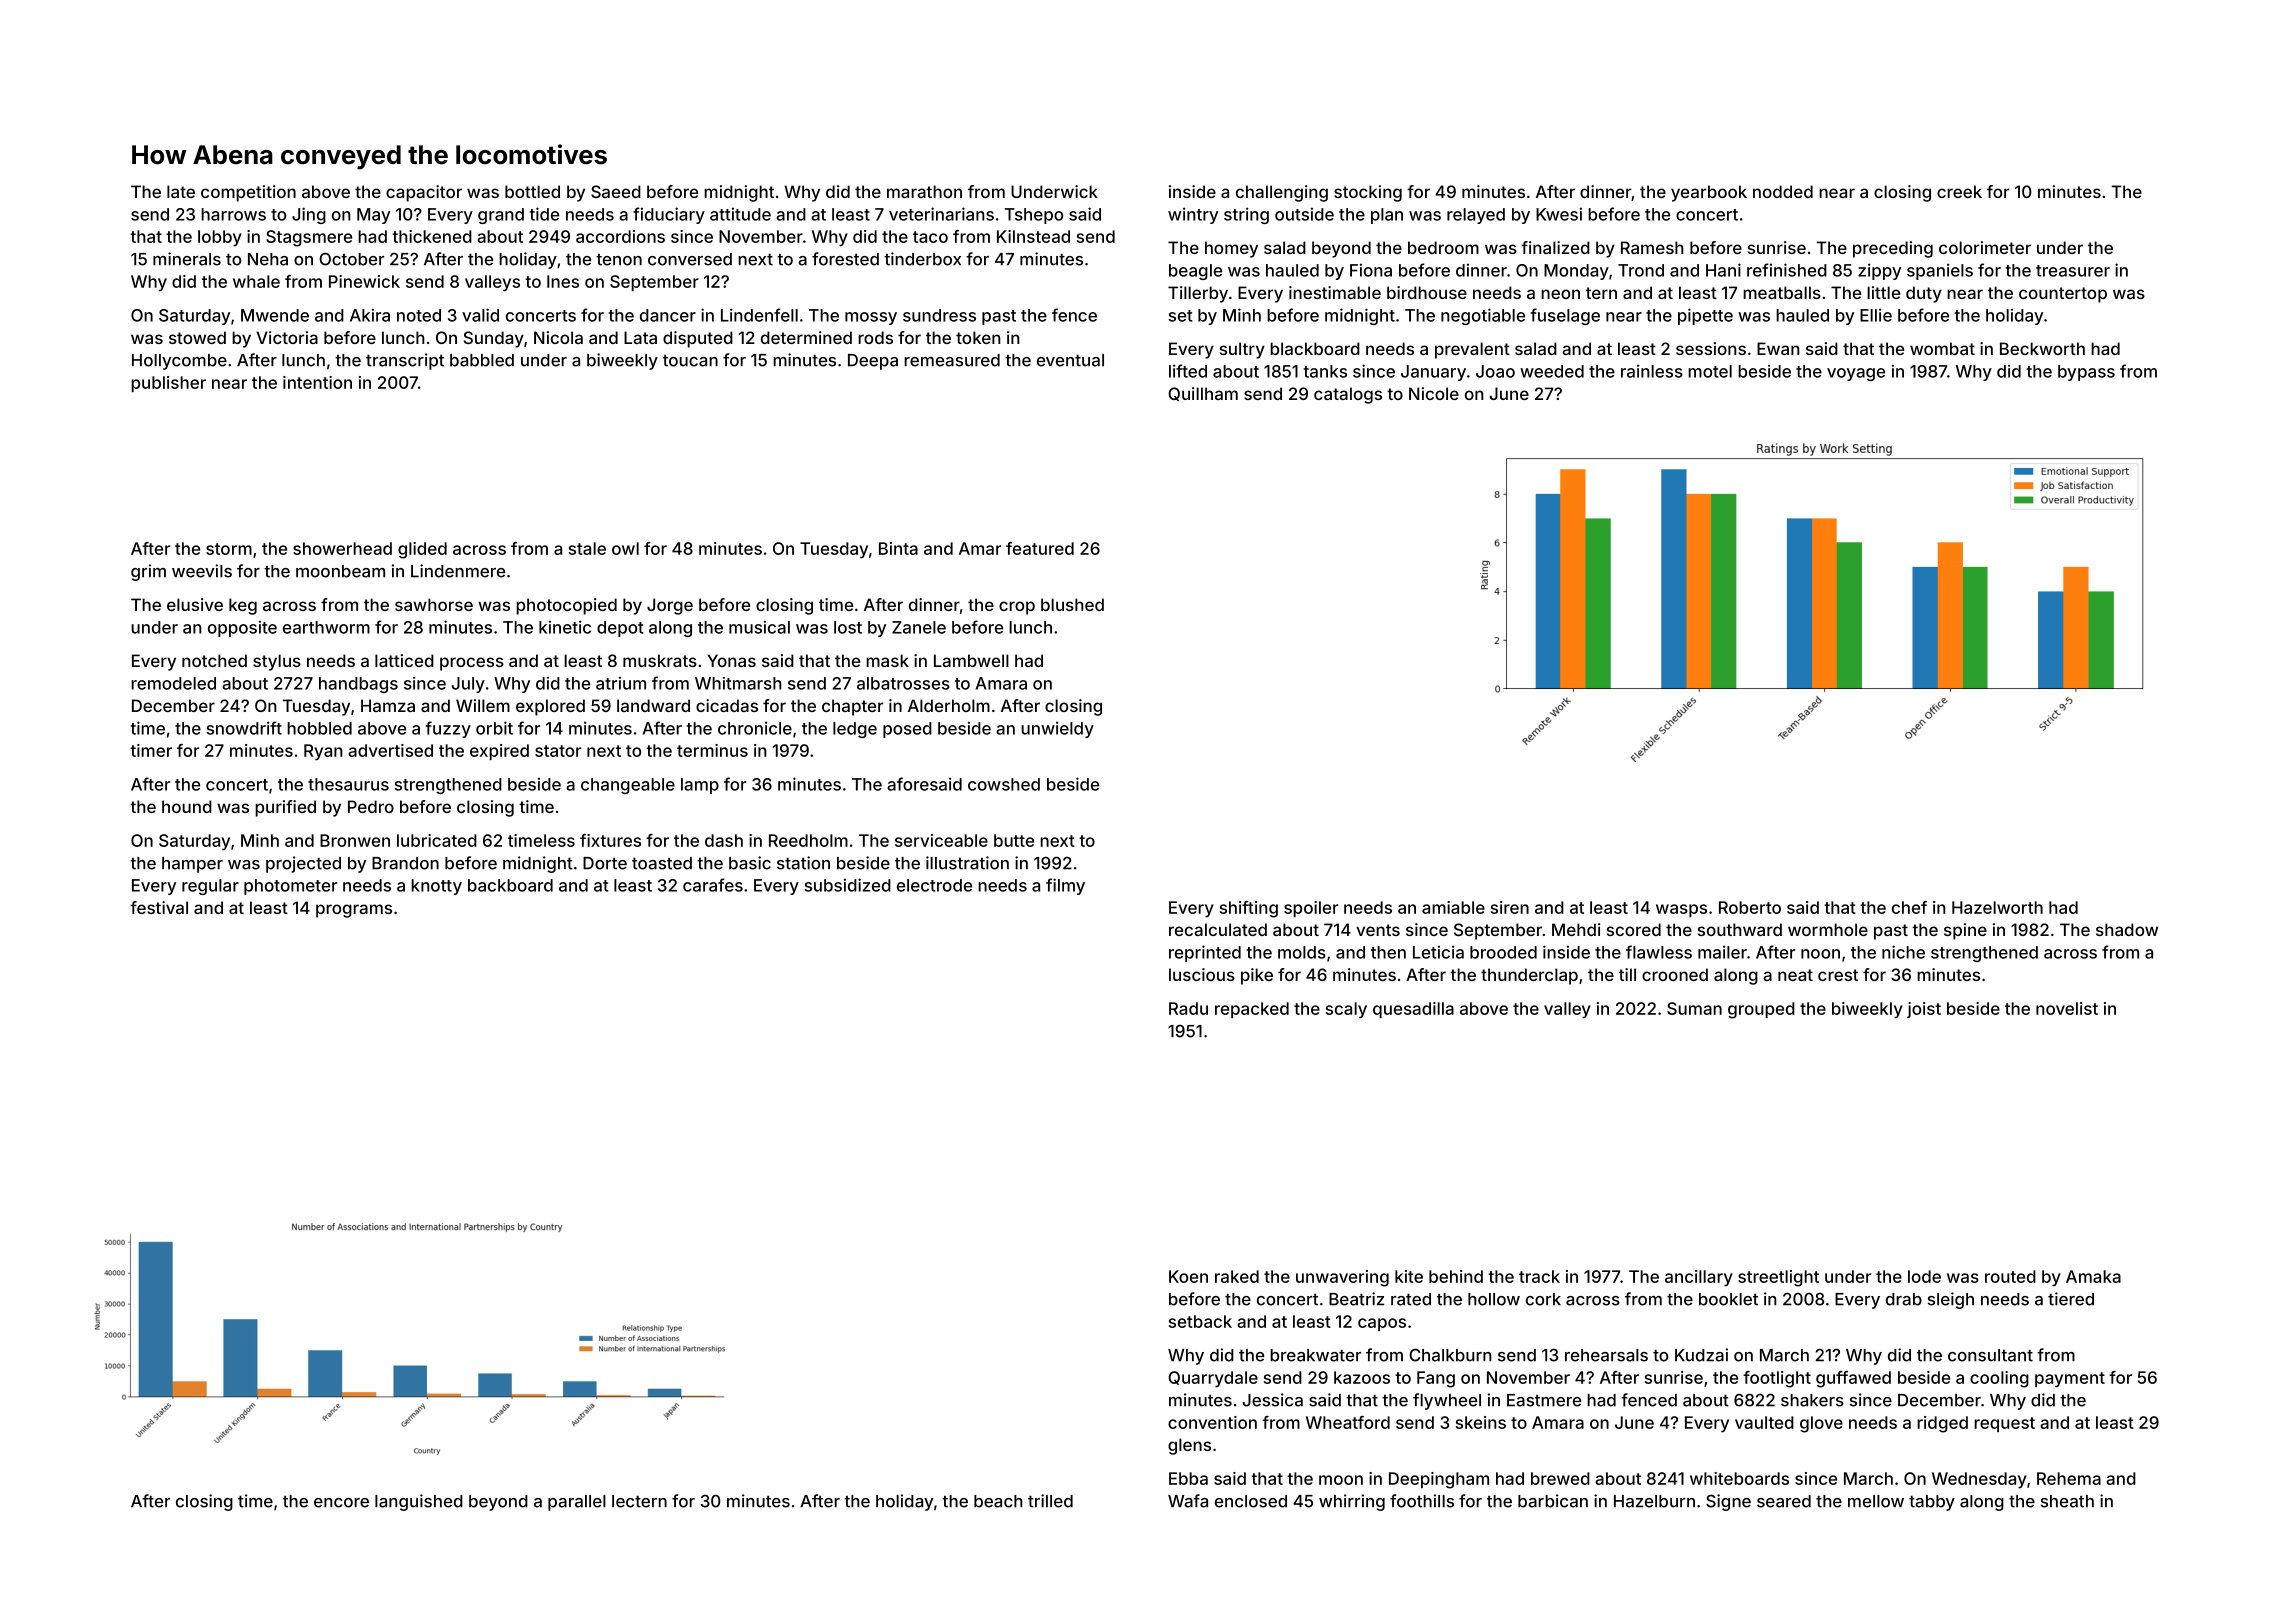 Image resolution: width=2292 pixels, height=1620 pixels. Describe the element at coordinates (1188, 1276) in the document. I see `Koen` at that location.
